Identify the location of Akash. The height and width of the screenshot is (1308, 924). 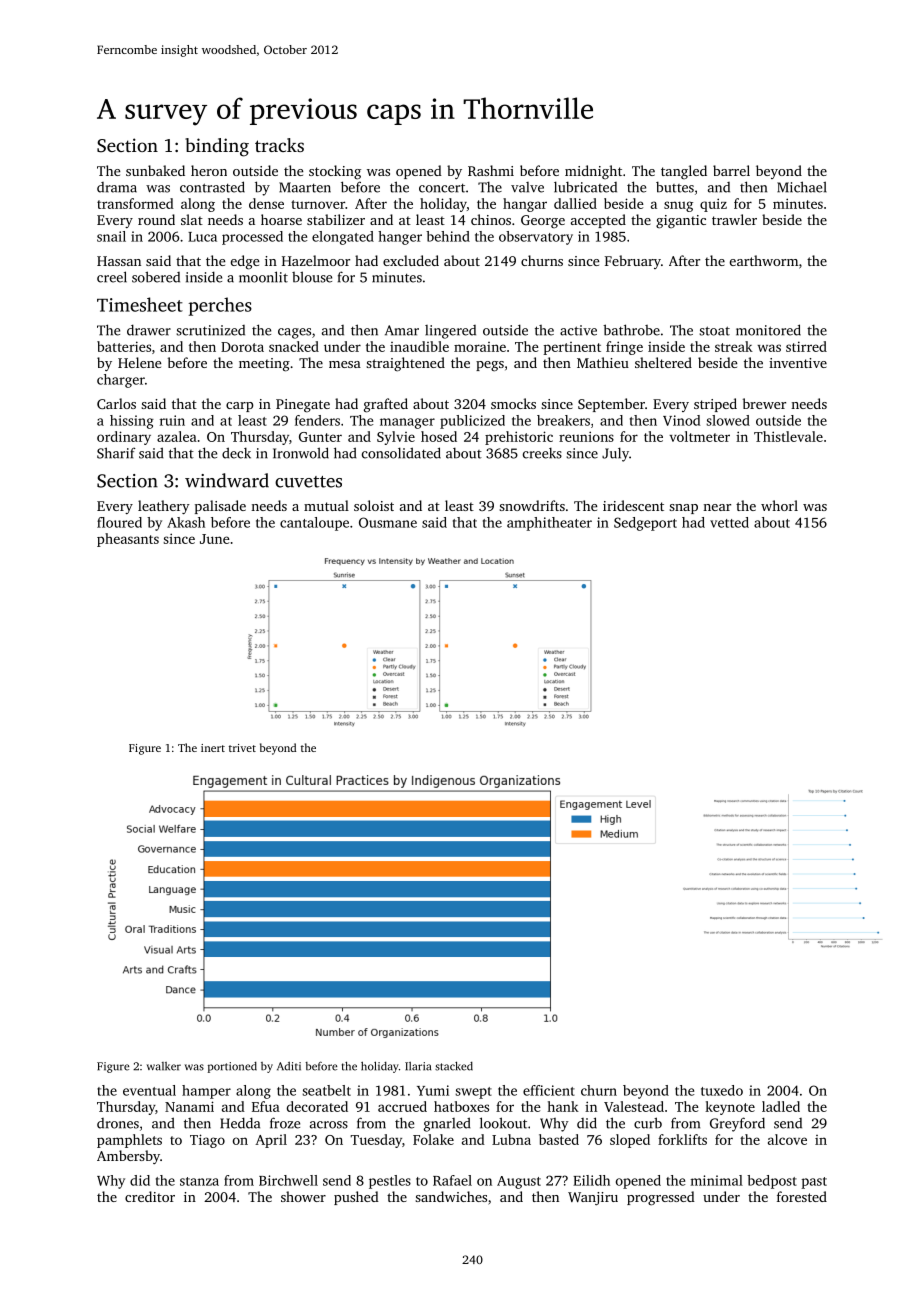
(186, 522).
